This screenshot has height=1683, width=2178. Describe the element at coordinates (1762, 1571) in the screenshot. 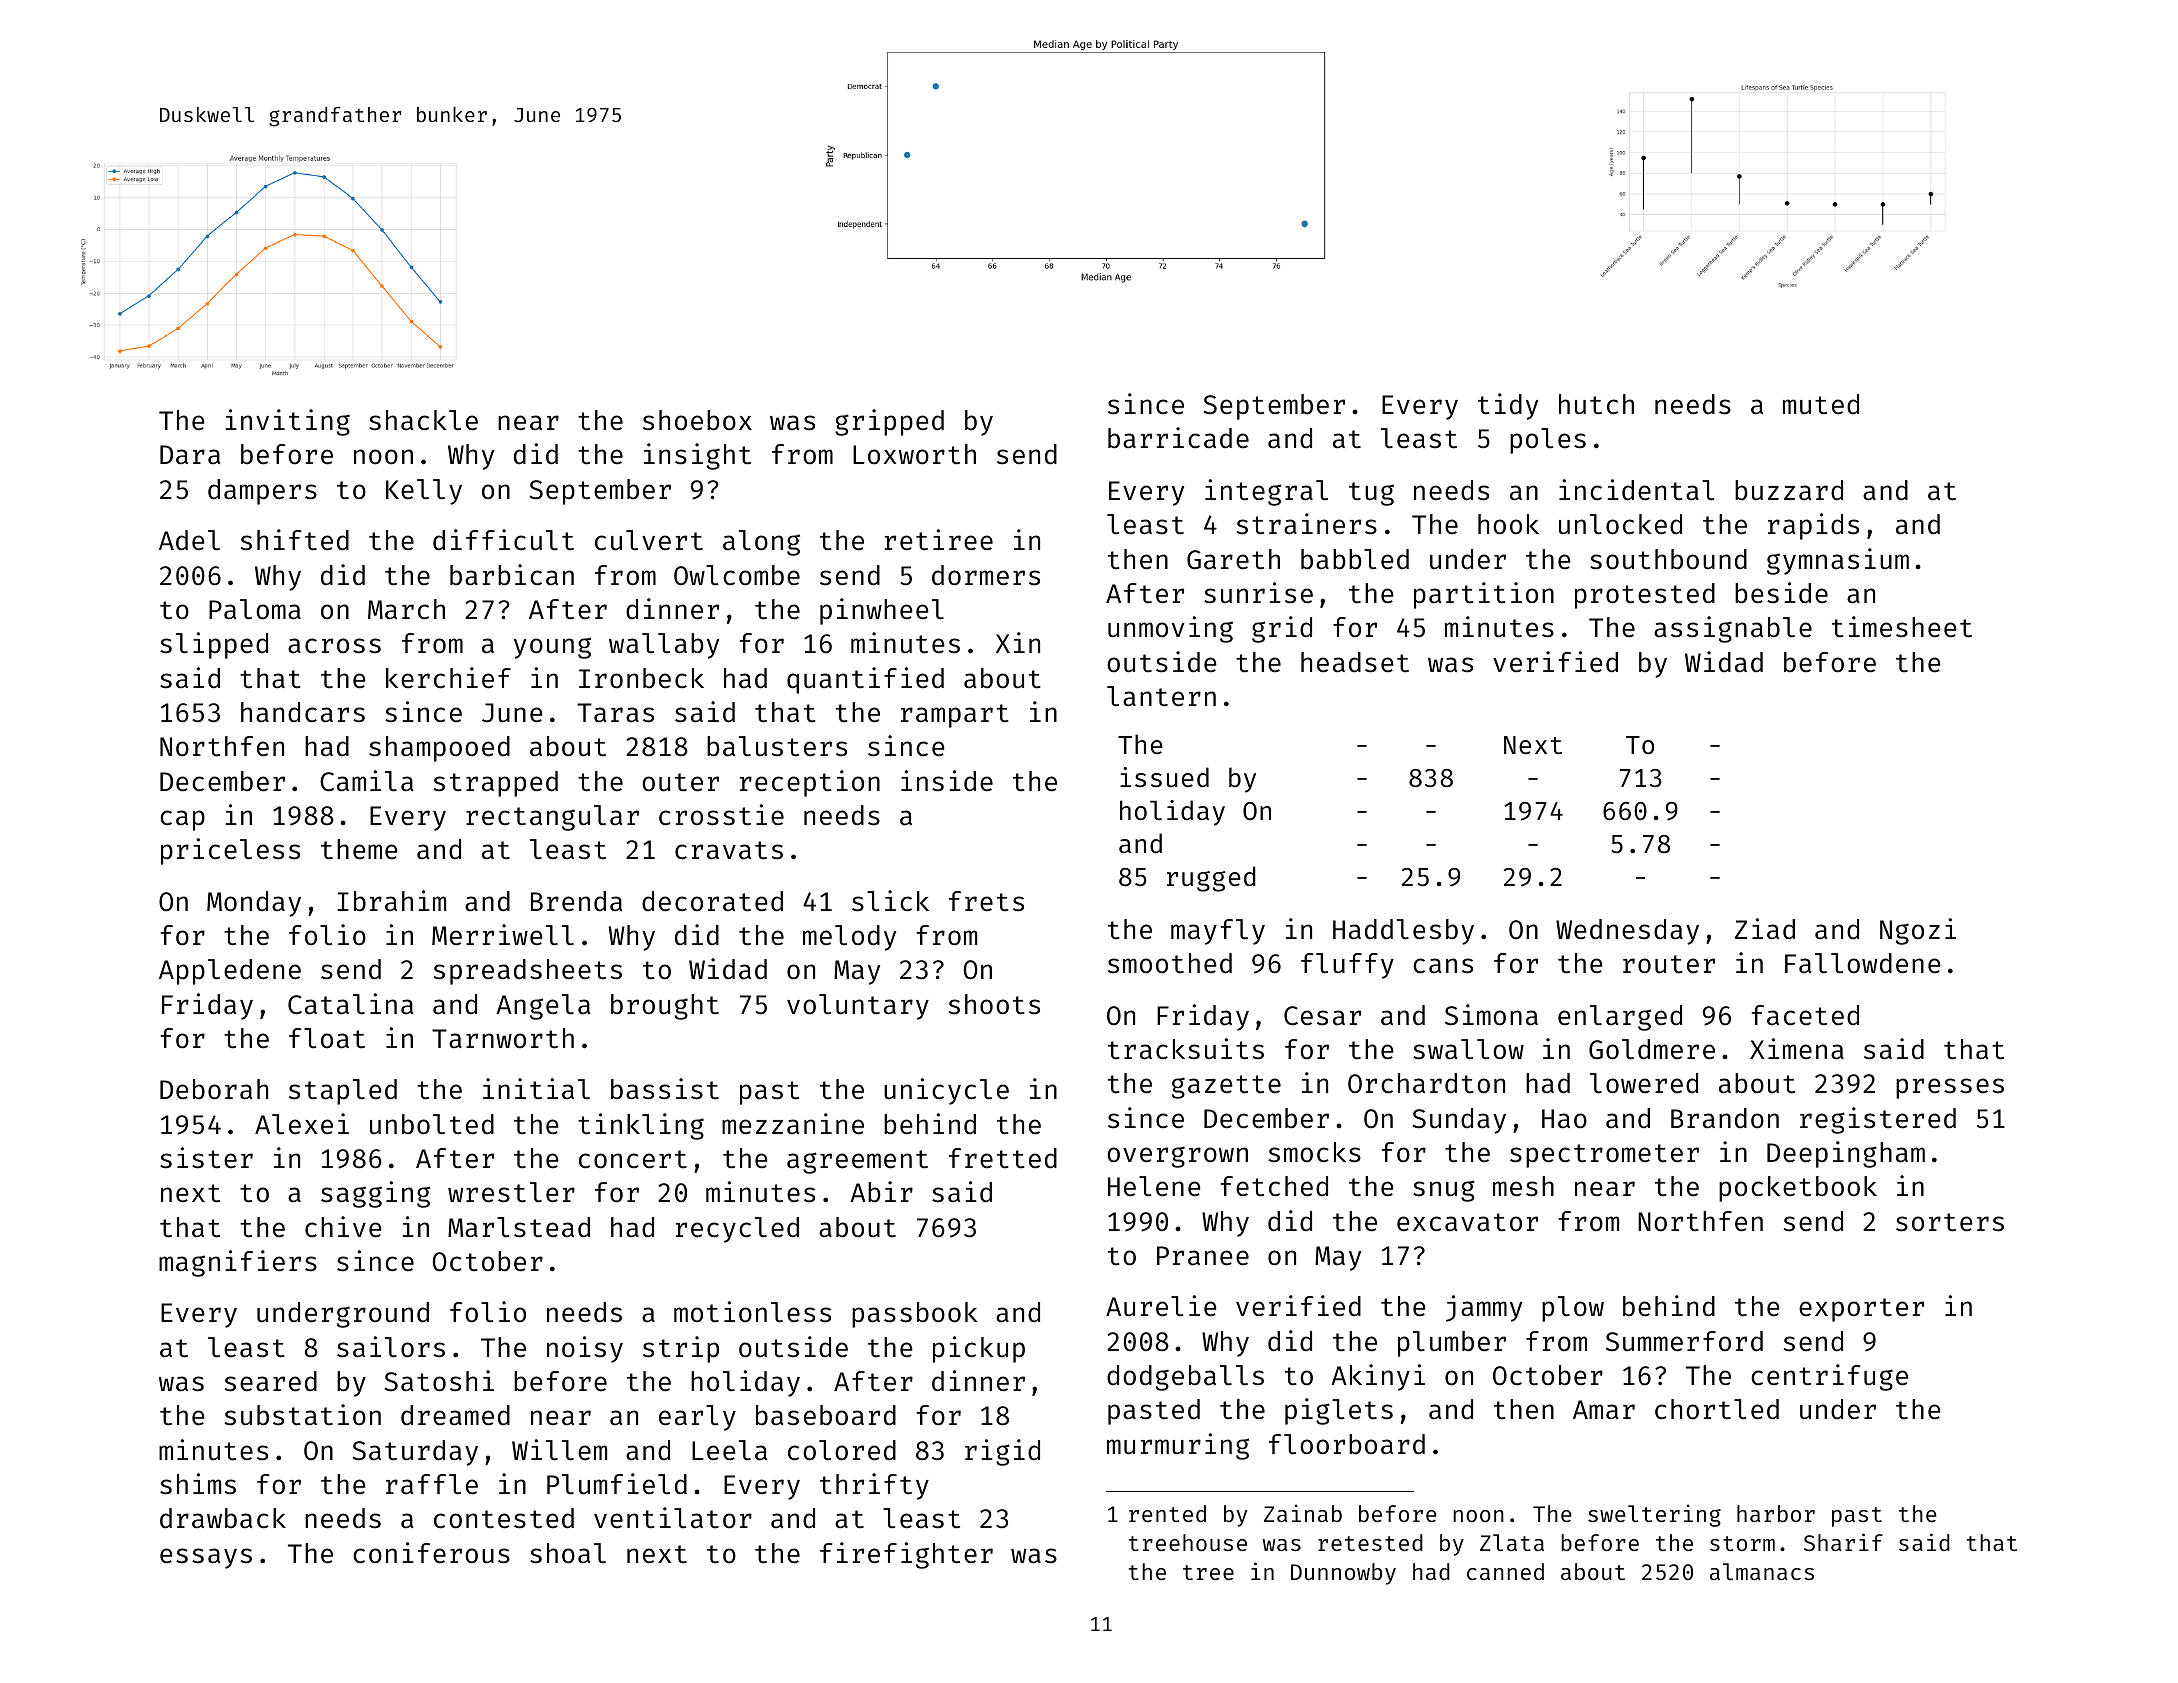

I see `almanacs` at that location.
